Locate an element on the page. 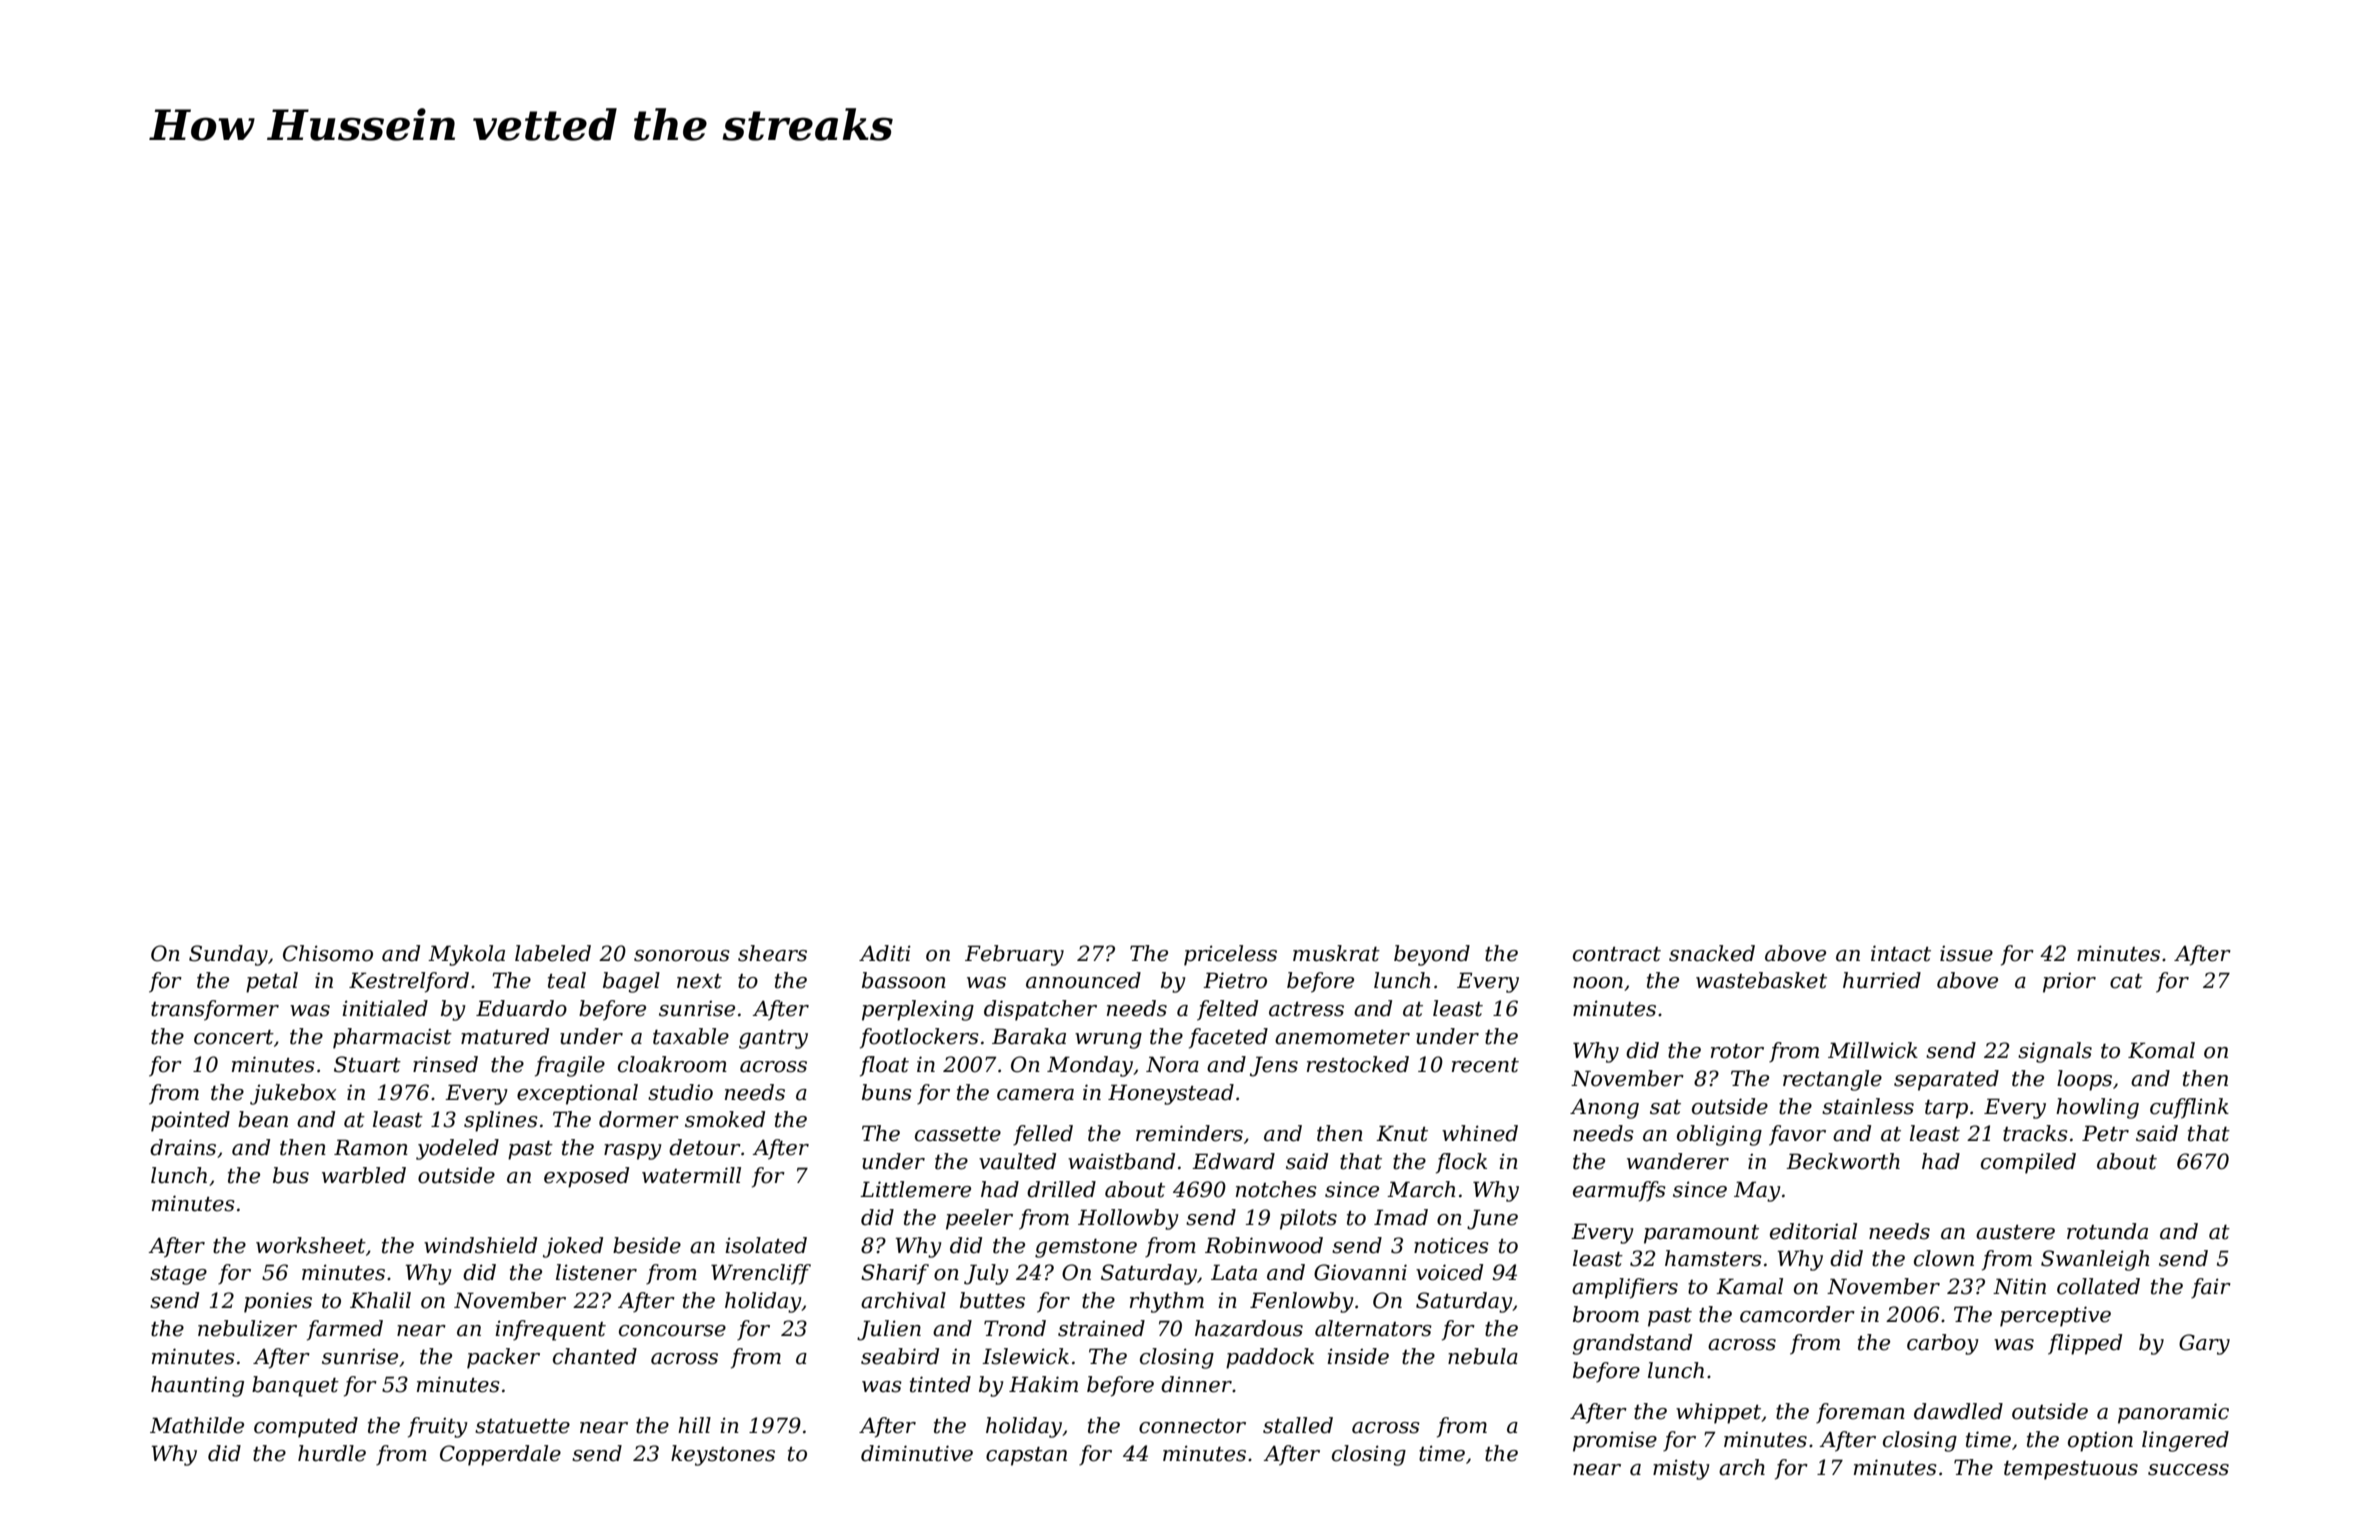 This document has height=1540, width=2380. muskrat is located at coordinates (1336, 953).
